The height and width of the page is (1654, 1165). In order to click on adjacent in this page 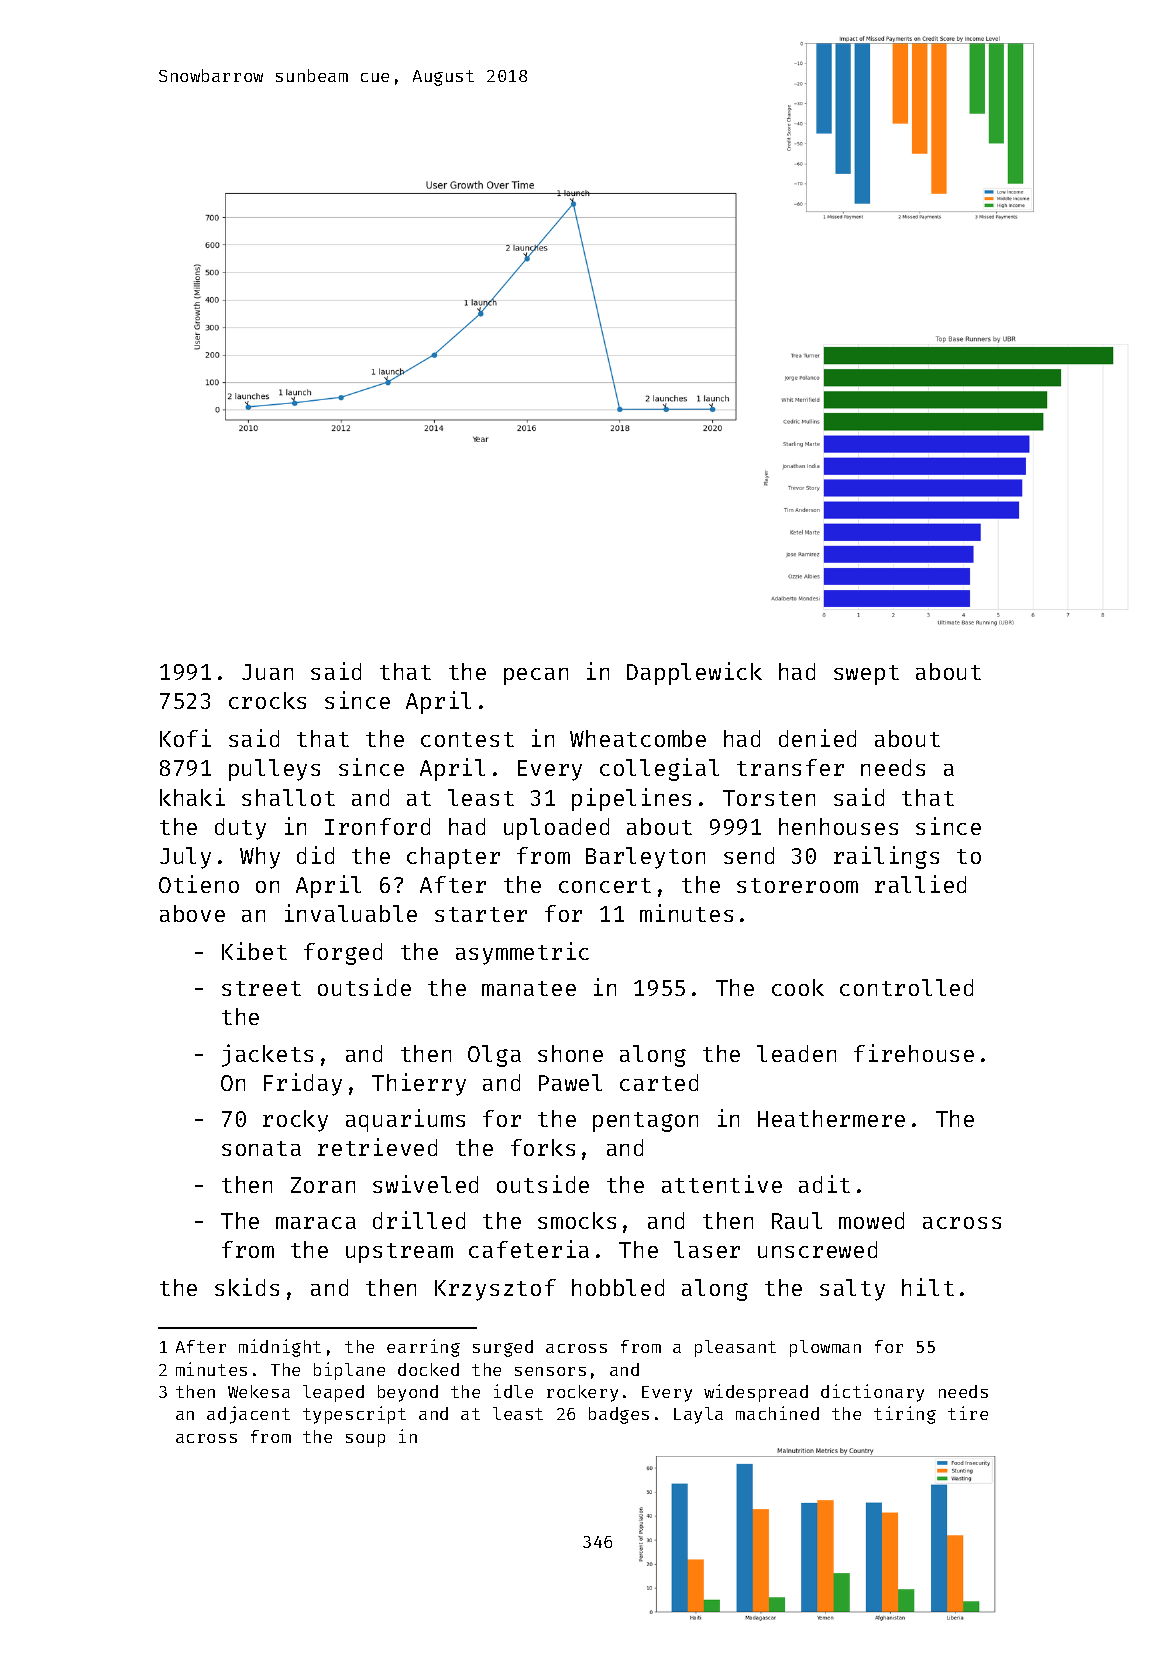, I will do `click(248, 1415)`.
